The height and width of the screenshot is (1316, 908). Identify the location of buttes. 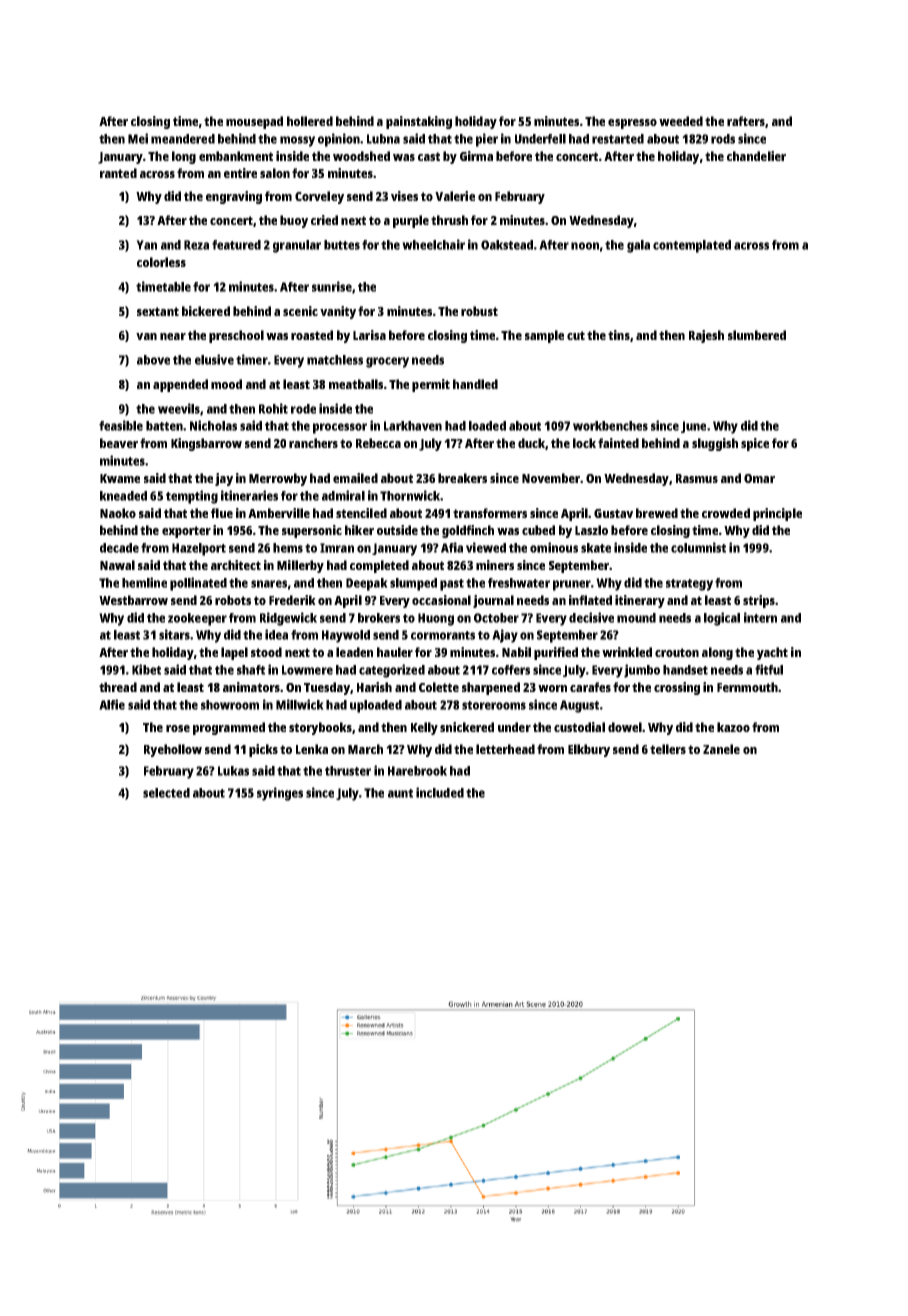
(342, 245).
